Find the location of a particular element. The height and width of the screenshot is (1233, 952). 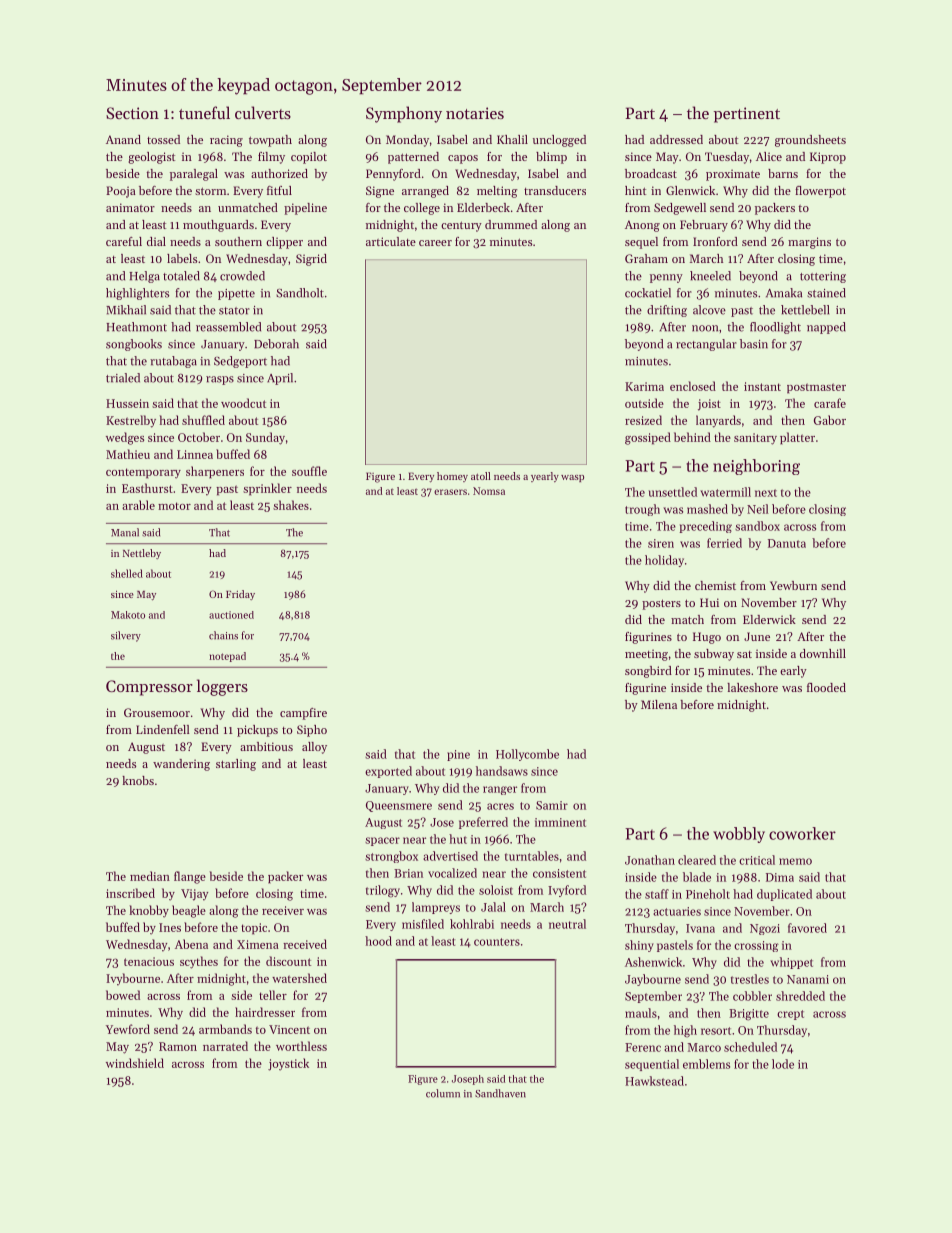

wobbly is located at coordinates (739, 835).
